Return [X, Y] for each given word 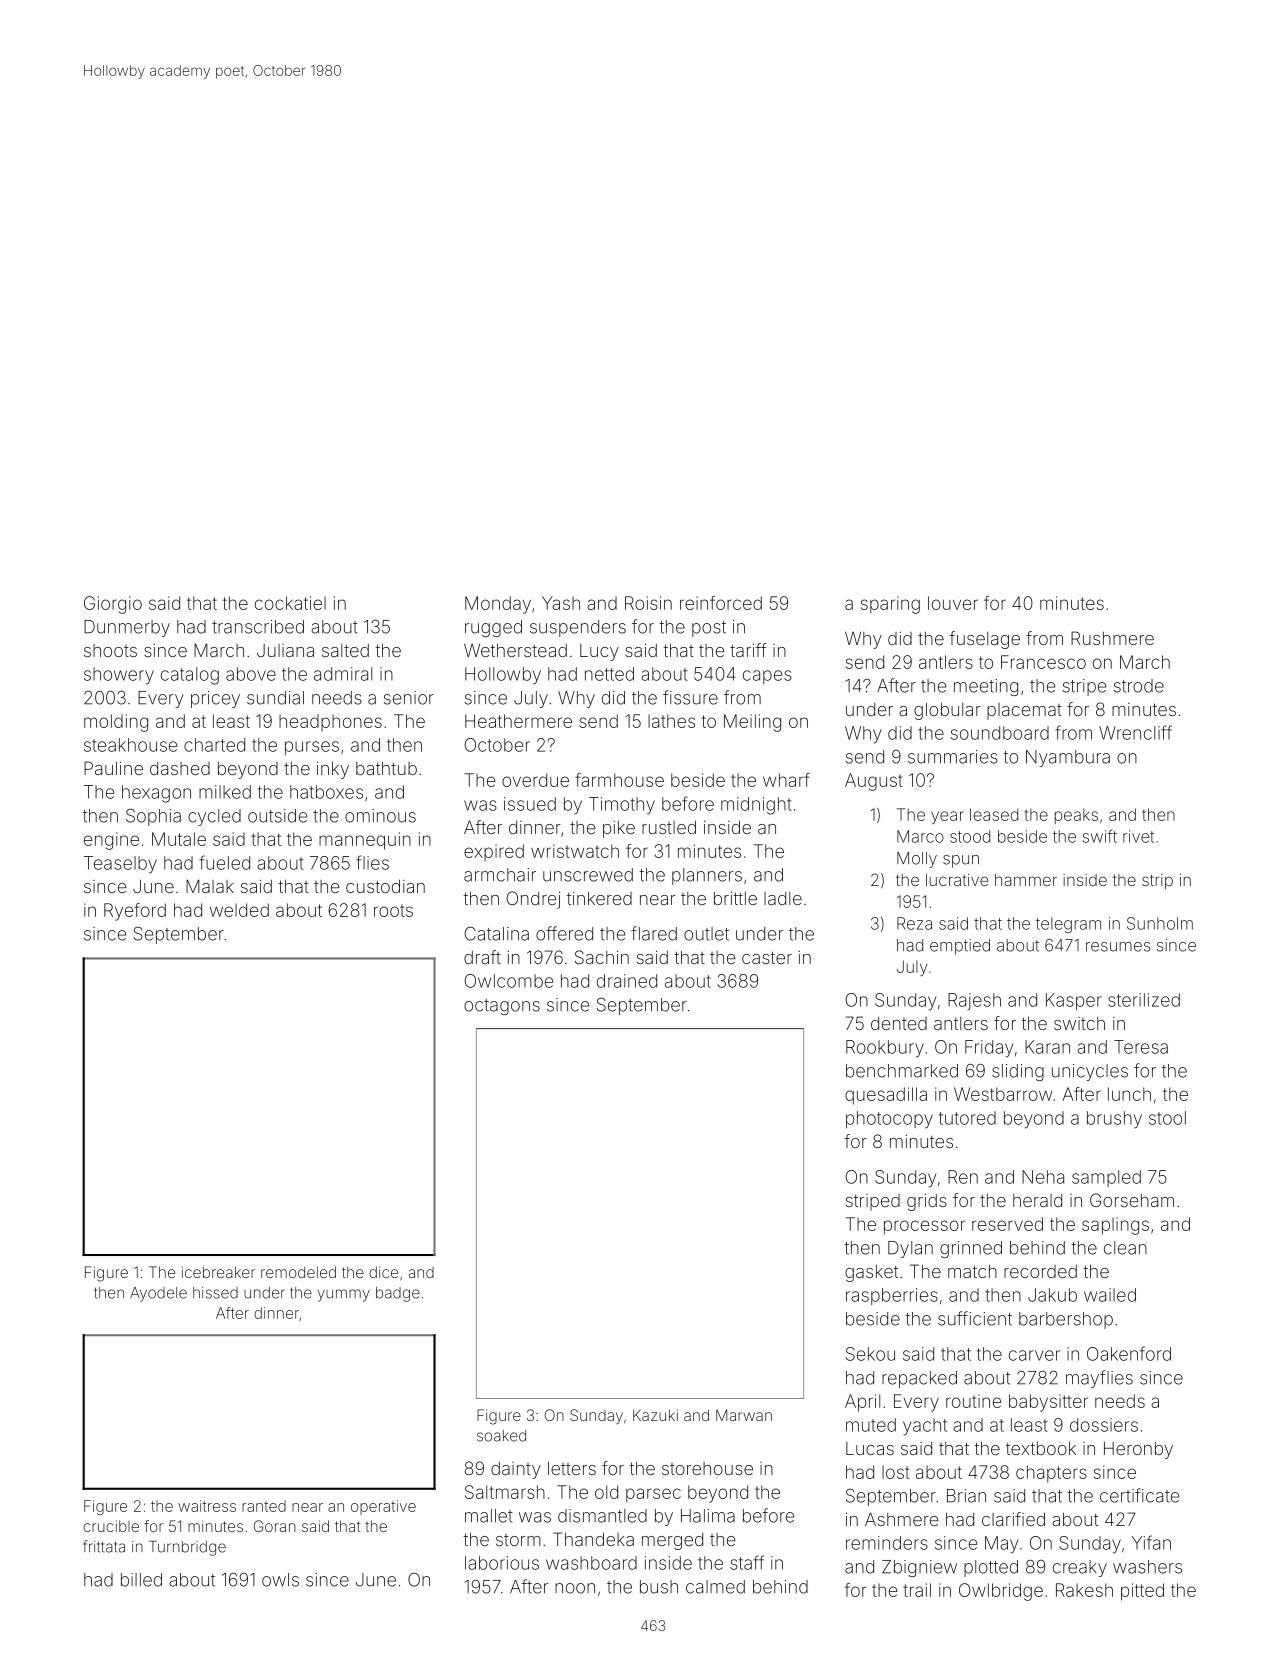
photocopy [889, 1120]
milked [225, 792]
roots [393, 910]
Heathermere [518, 721]
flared [654, 933]
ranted [264, 1506]
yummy [343, 1295]
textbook [1041, 1448]
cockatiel [290, 603]
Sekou [870, 1354]
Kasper [1074, 1001]
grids [927, 1202]
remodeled [298, 1272]
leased [994, 814]
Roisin [648, 603]
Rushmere [1112, 638]
